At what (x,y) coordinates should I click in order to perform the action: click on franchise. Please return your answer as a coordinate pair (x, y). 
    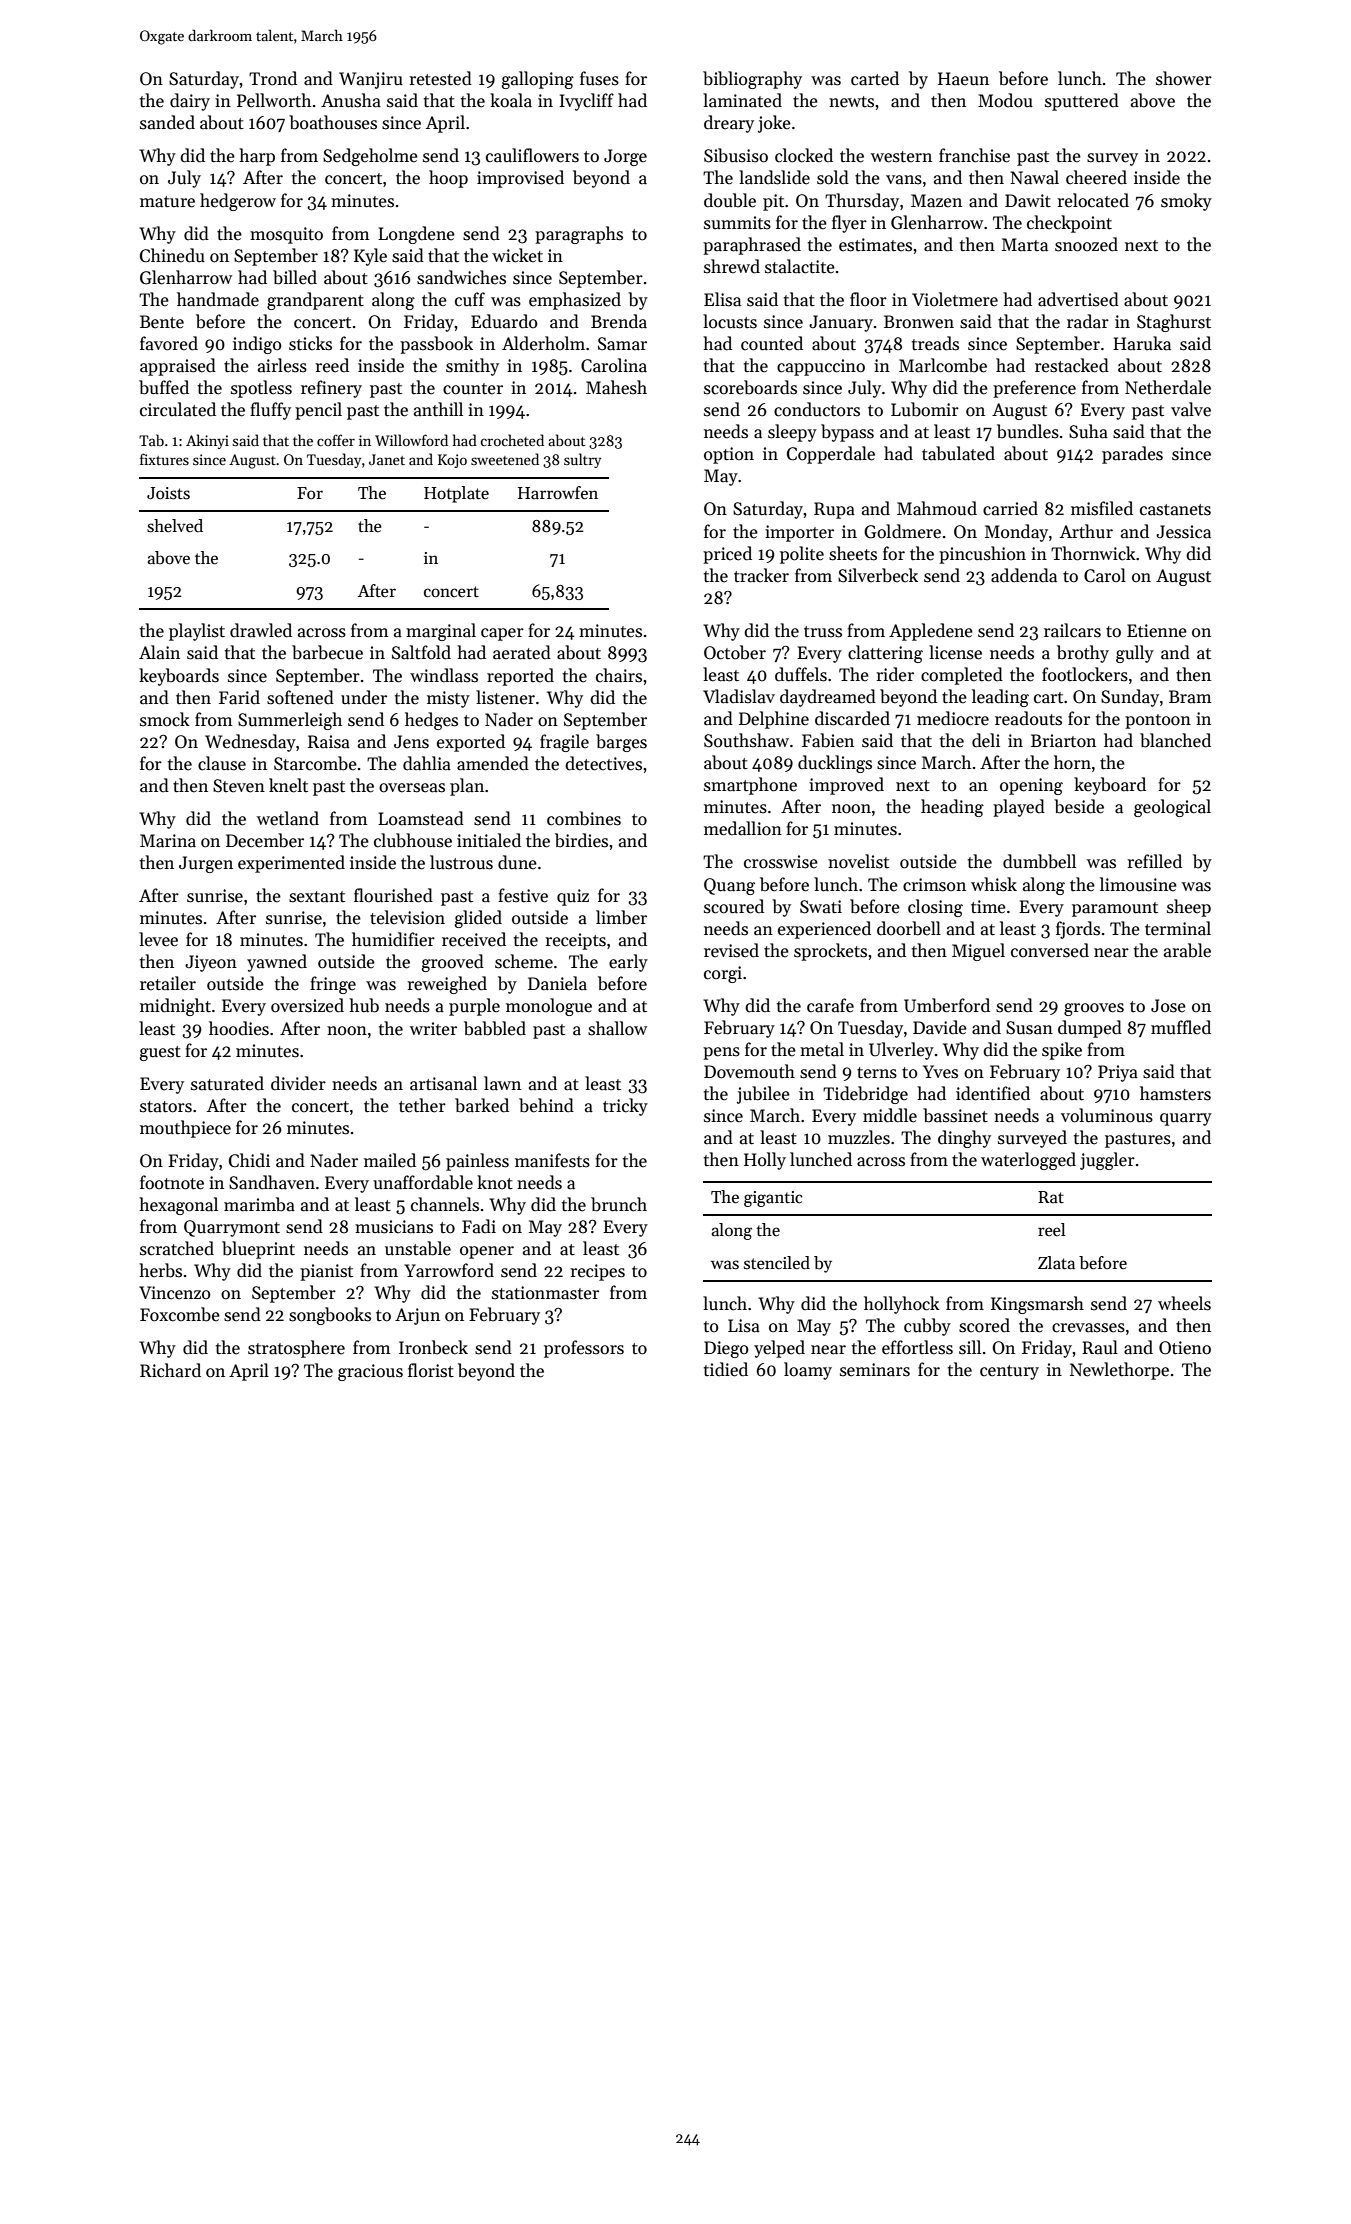
    Looking at the image, I should click on (974, 155).
